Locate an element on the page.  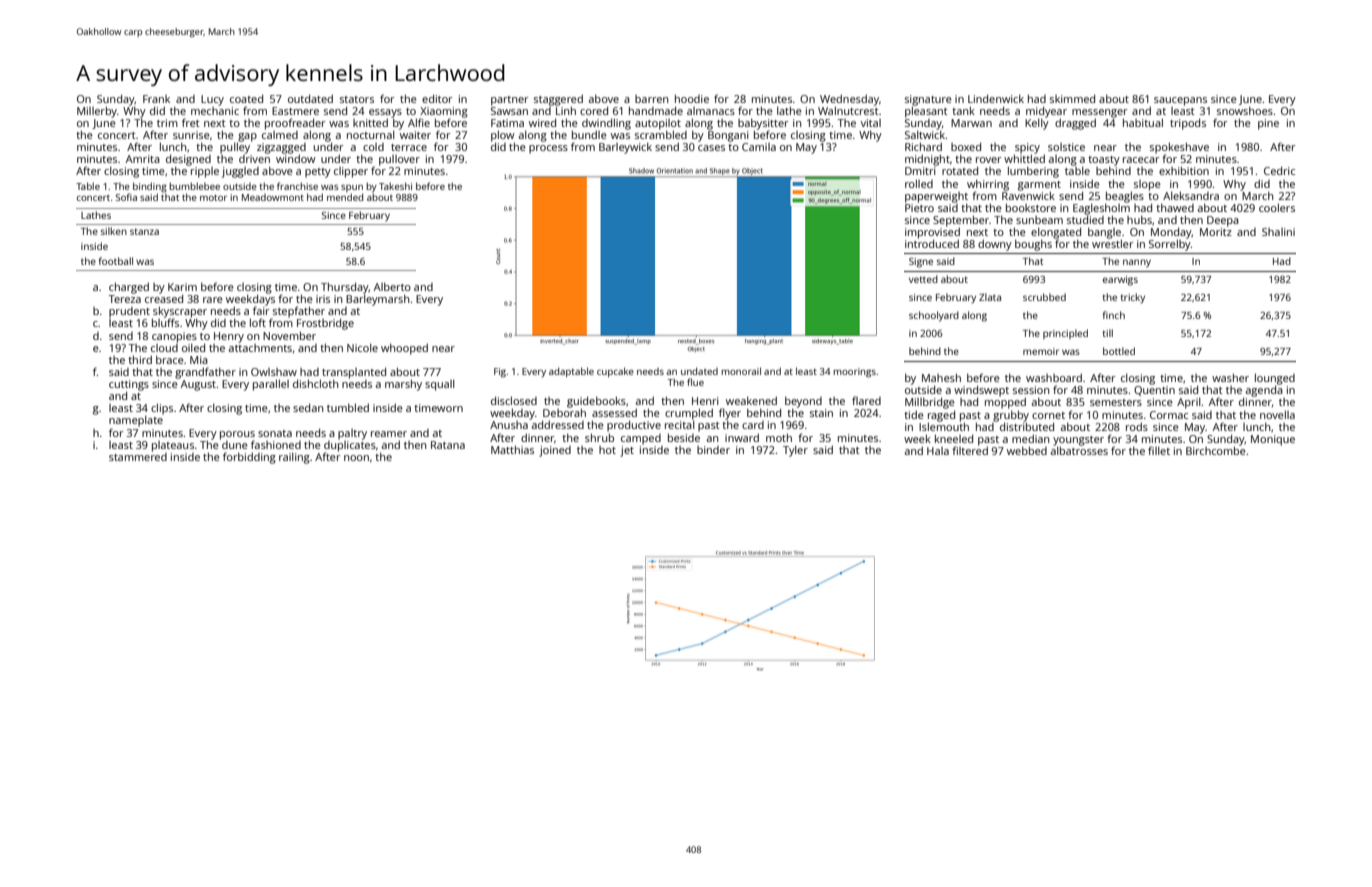
whooped is located at coordinates (404, 349).
